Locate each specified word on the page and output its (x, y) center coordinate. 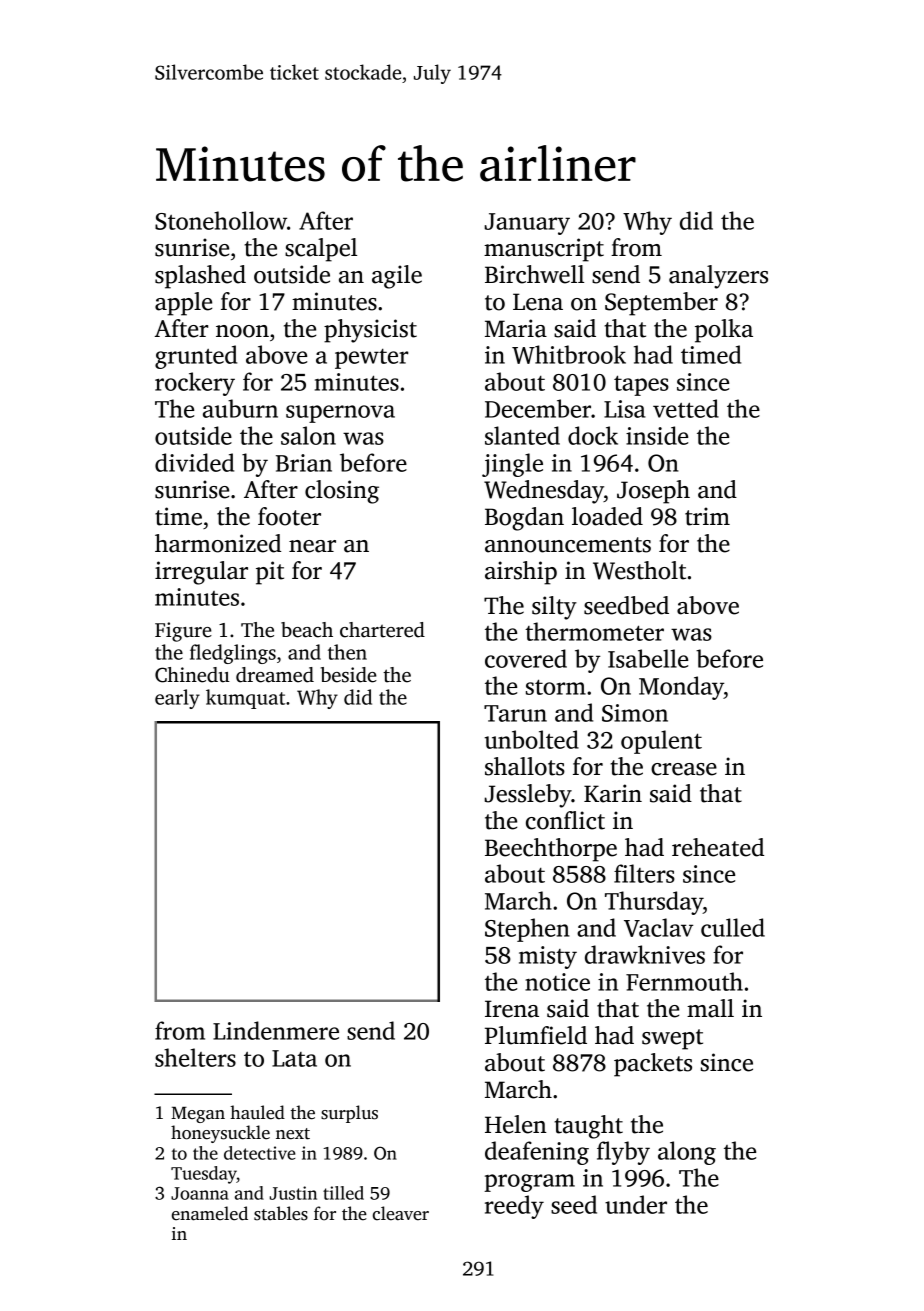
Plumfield (536, 1035)
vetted (686, 408)
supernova (340, 414)
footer (289, 516)
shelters (195, 1057)
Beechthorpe (551, 850)
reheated (718, 847)
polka (724, 331)
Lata (294, 1058)
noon (242, 331)
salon (308, 435)
